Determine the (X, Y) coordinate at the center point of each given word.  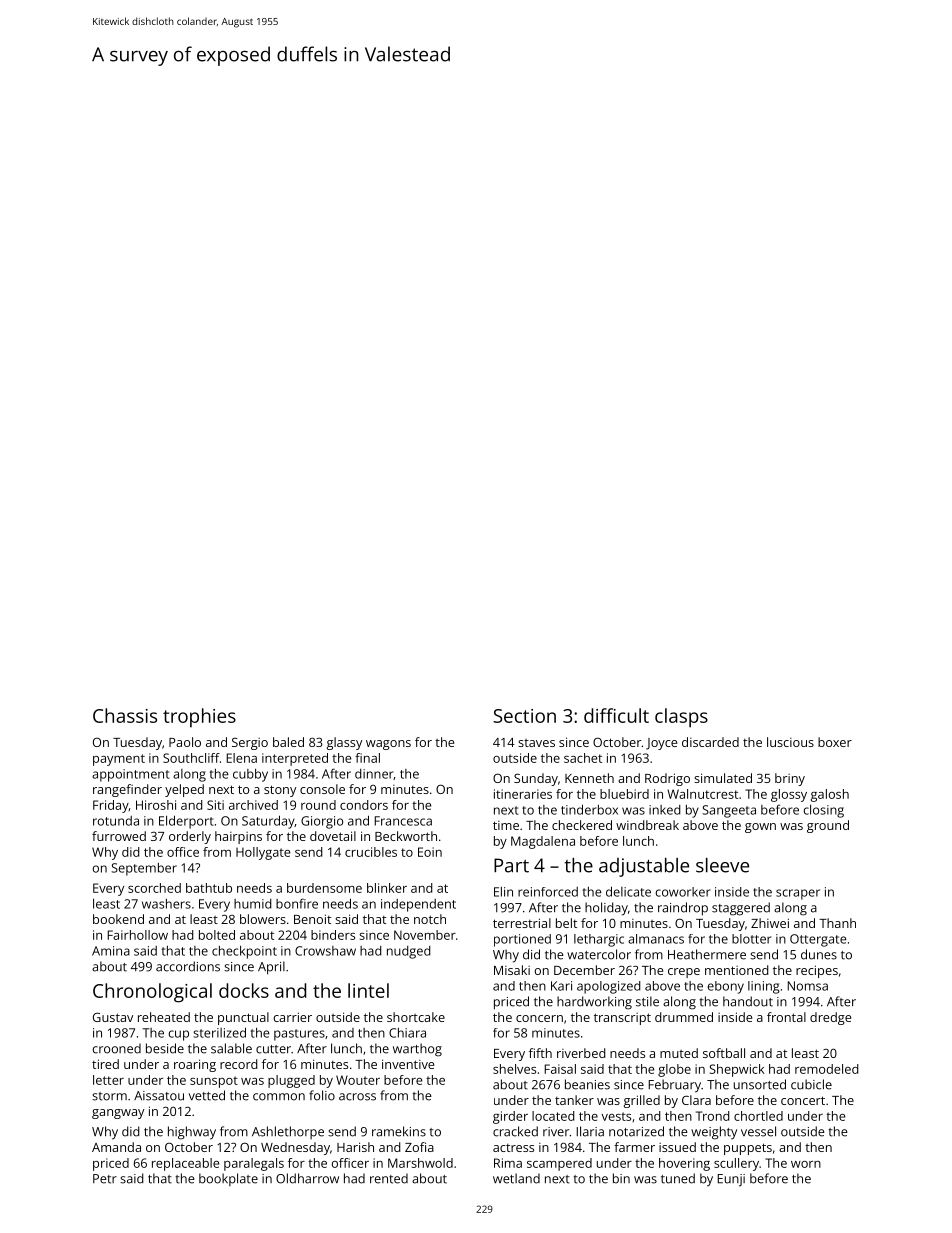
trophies (199, 718)
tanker (574, 1100)
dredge (830, 1018)
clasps (681, 718)
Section (524, 716)
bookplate (228, 1179)
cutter (273, 1049)
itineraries (523, 794)
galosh (830, 795)
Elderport (186, 822)
